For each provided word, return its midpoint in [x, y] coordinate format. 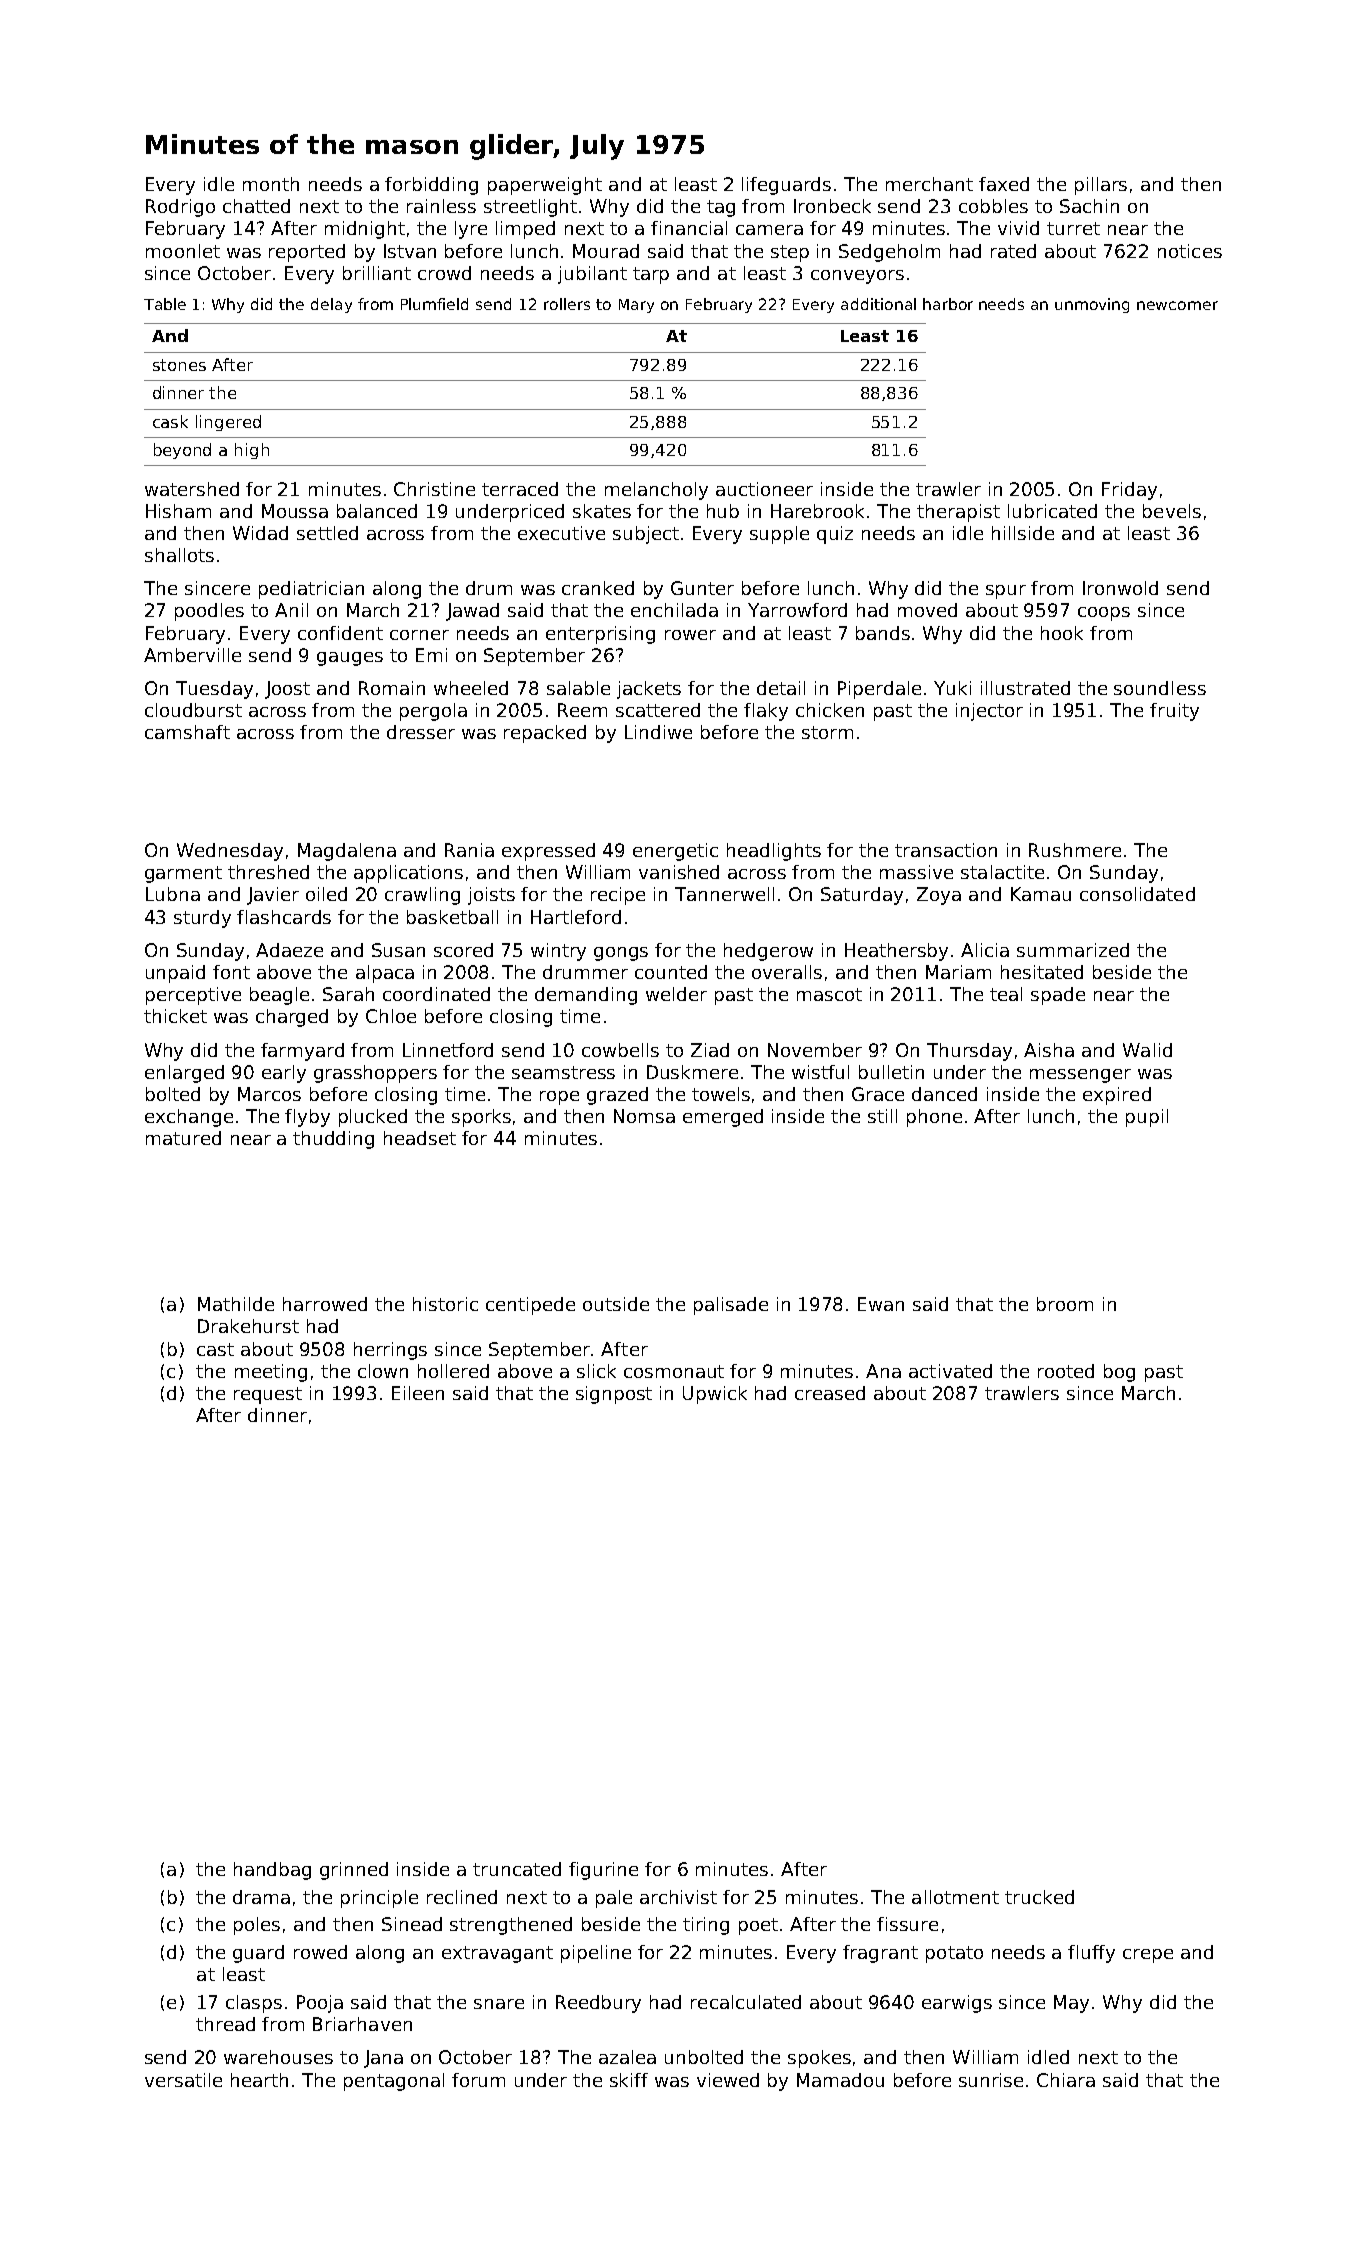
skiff [629, 2080]
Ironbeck [832, 206]
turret [1073, 228]
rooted [1066, 1371]
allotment [955, 1897]
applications [408, 874]
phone [934, 1118]
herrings [390, 1351]
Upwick [715, 1395]
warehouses [278, 2057]
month [271, 184]
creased [830, 1393]
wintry [558, 952]
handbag [272, 1871]
